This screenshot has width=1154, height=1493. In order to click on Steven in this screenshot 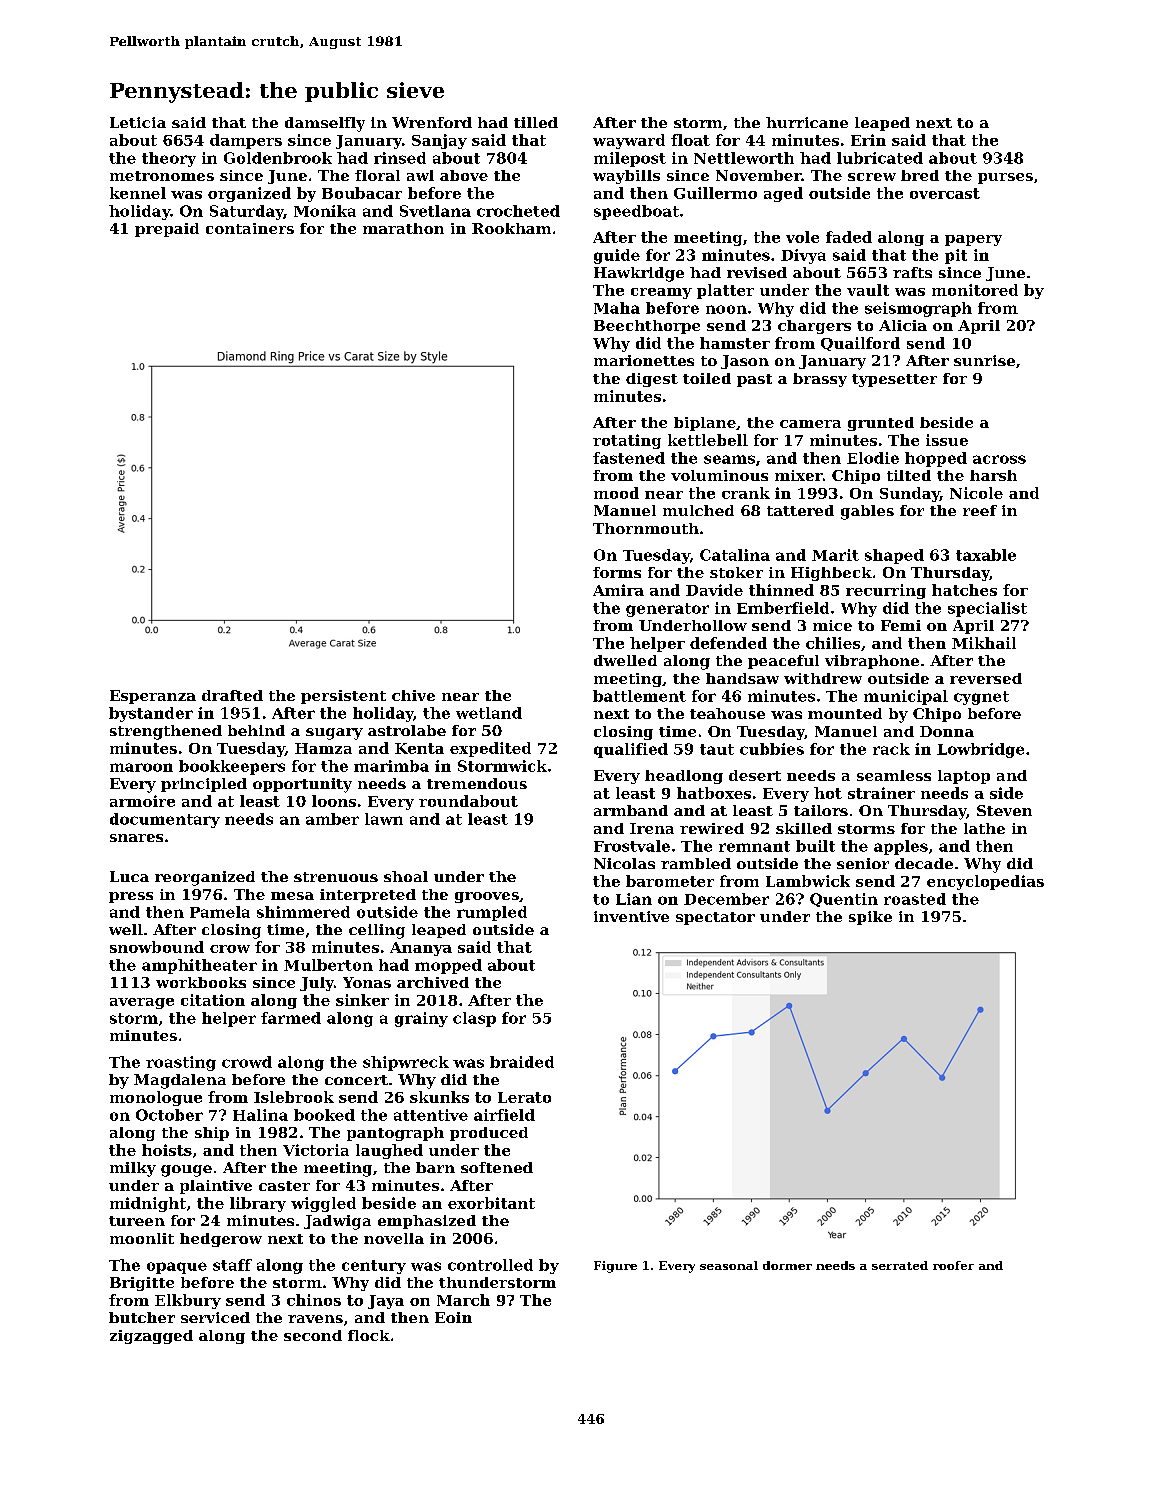, I will do `click(1004, 810)`.
